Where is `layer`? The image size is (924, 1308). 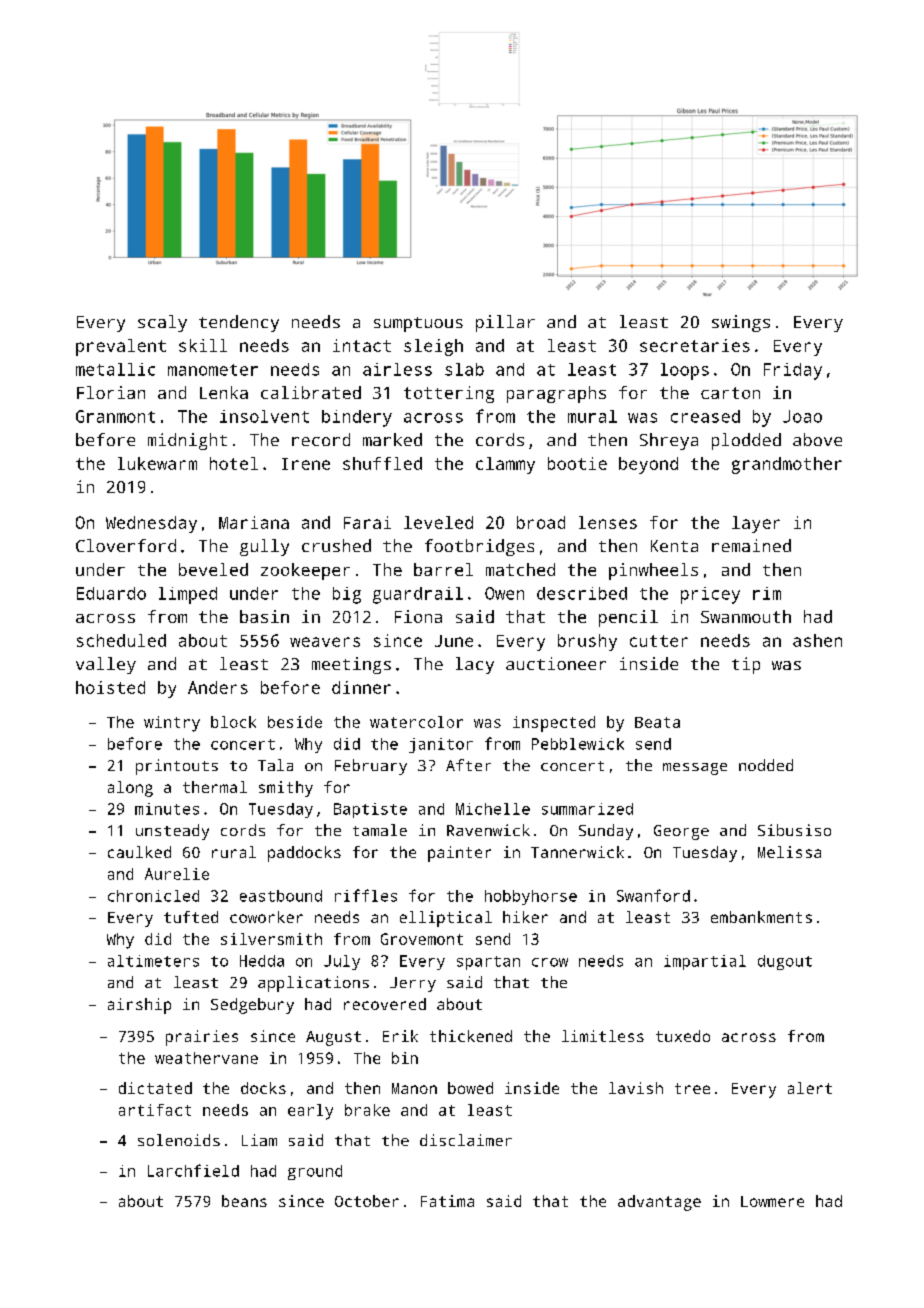
layer is located at coordinates (756, 524).
